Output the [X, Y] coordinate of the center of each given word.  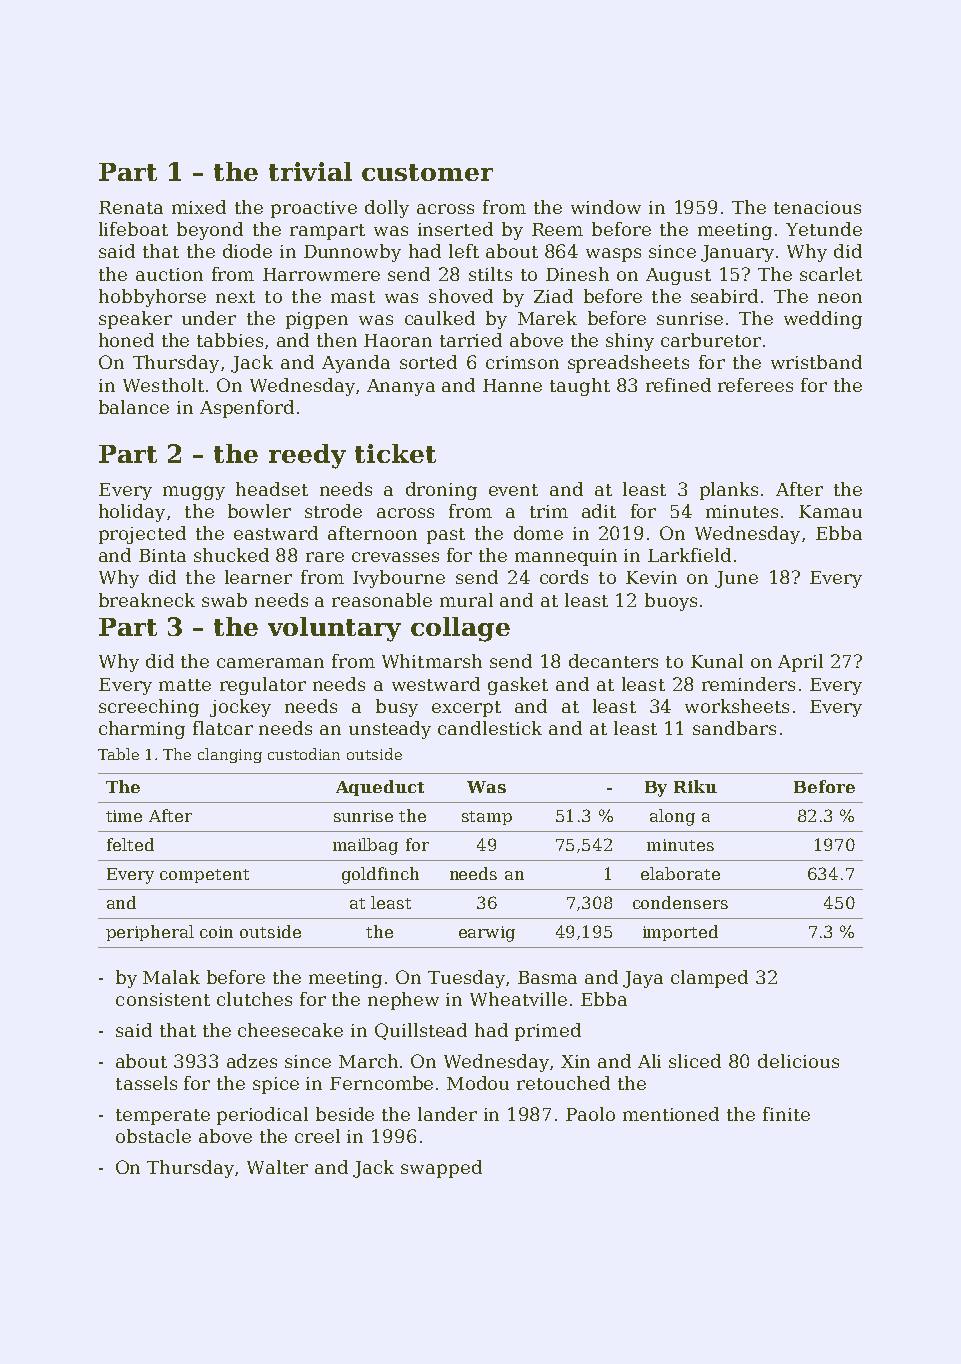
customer [427, 172]
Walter [277, 1167]
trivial [310, 171]
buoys [671, 602]
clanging [230, 755]
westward [436, 684]
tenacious [817, 207]
